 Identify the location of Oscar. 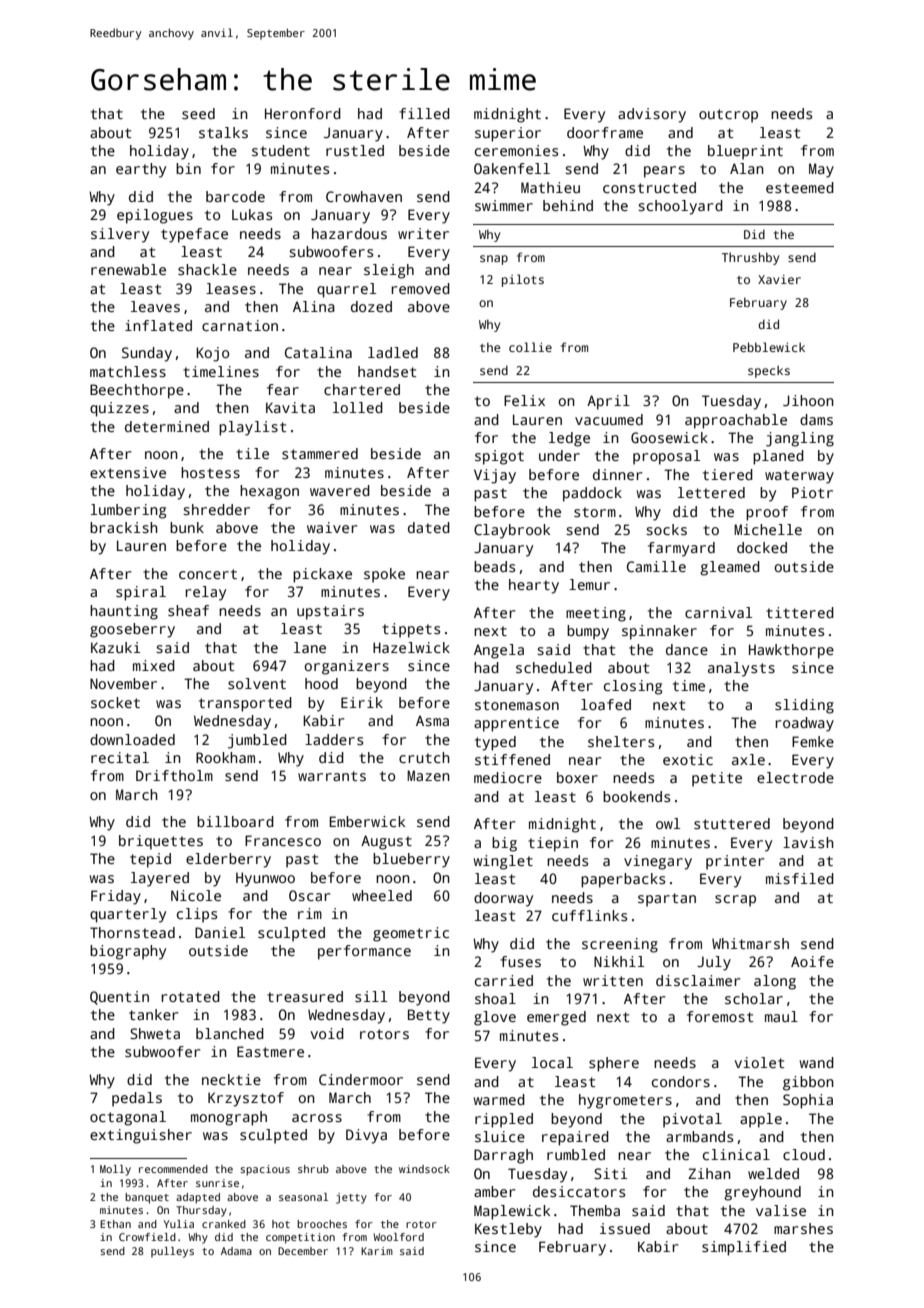
(310, 895).
